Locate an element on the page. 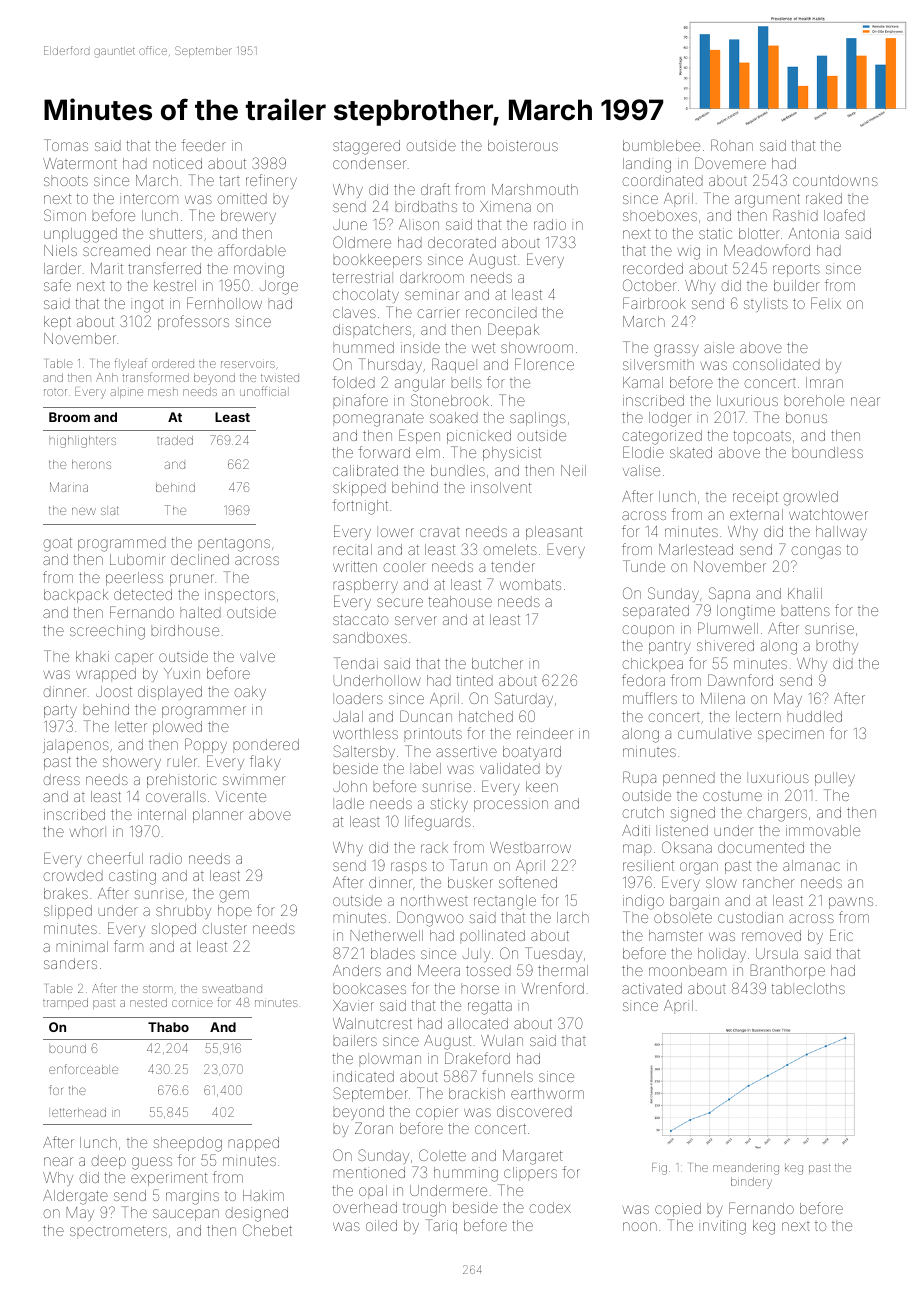 The height and width of the image is (1308, 924). brothy is located at coordinates (837, 647).
